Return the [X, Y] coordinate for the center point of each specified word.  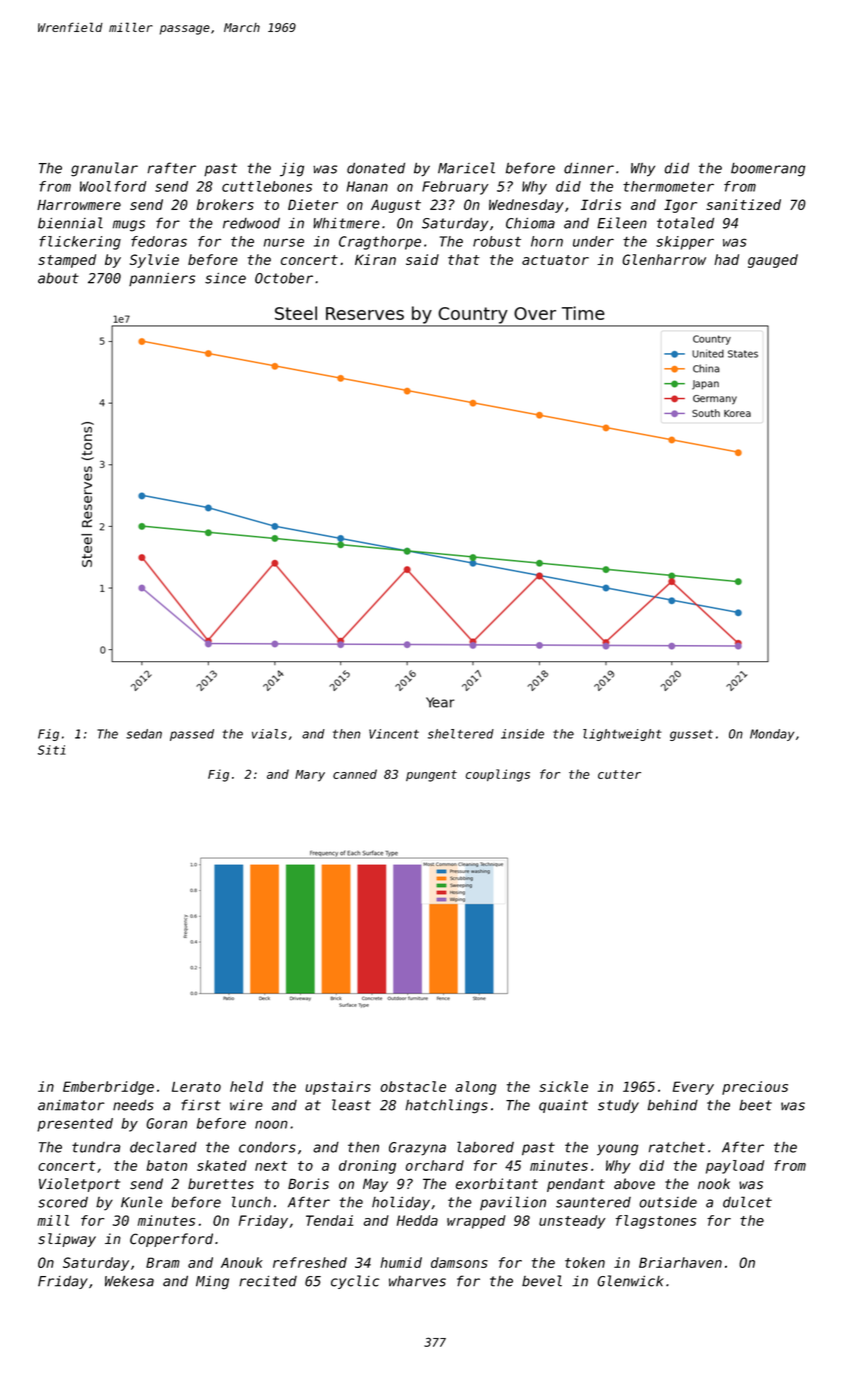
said [422, 259]
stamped [67, 261]
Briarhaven [680, 1262]
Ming [212, 1283]
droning [367, 1167]
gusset [691, 735]
